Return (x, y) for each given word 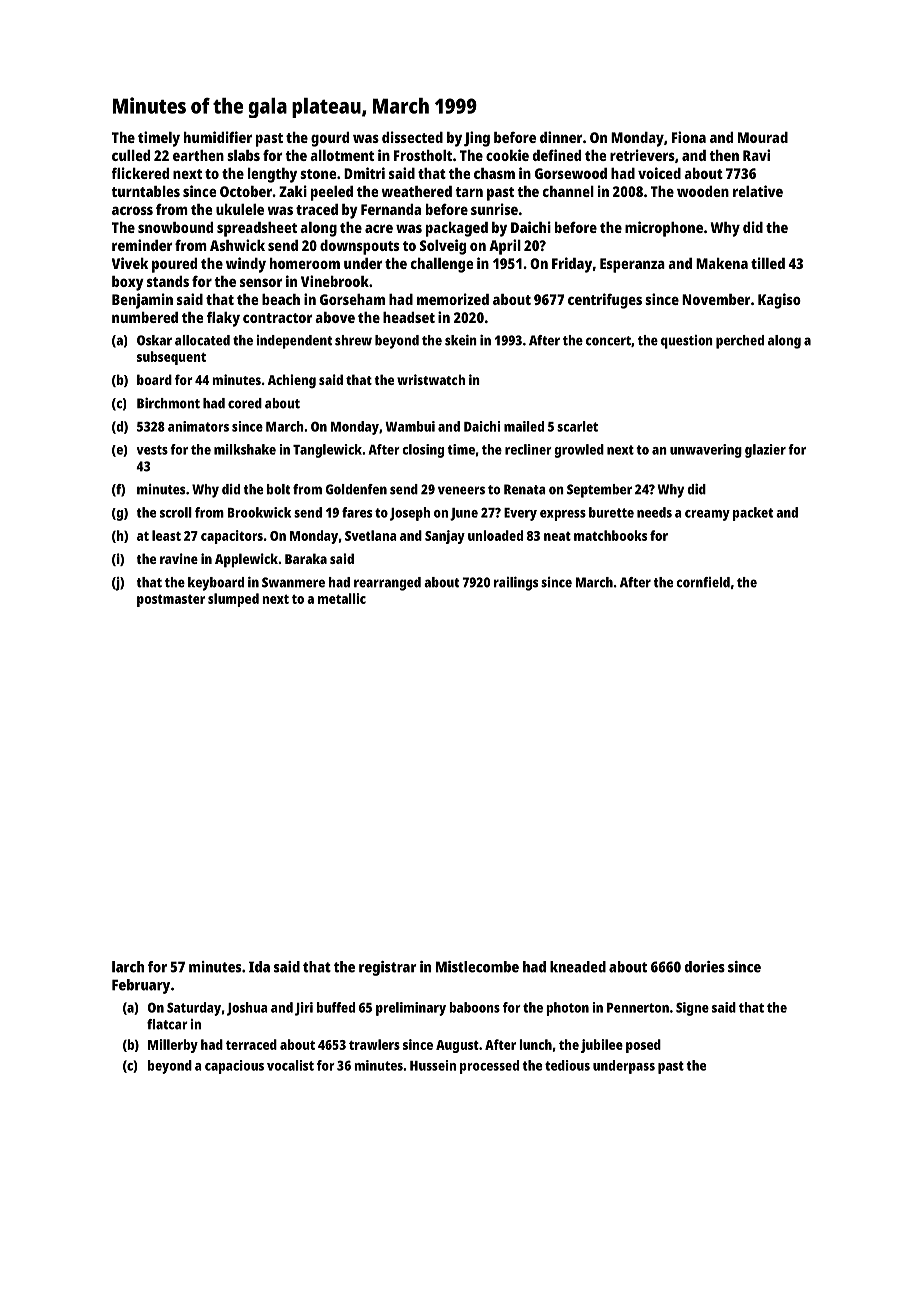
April (505, 247)
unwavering (706, 451)
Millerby (173, 1046)
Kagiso (779, 301)
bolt (278, 489)
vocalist (290, 1065)
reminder (142, 245)
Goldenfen (356, 489)
